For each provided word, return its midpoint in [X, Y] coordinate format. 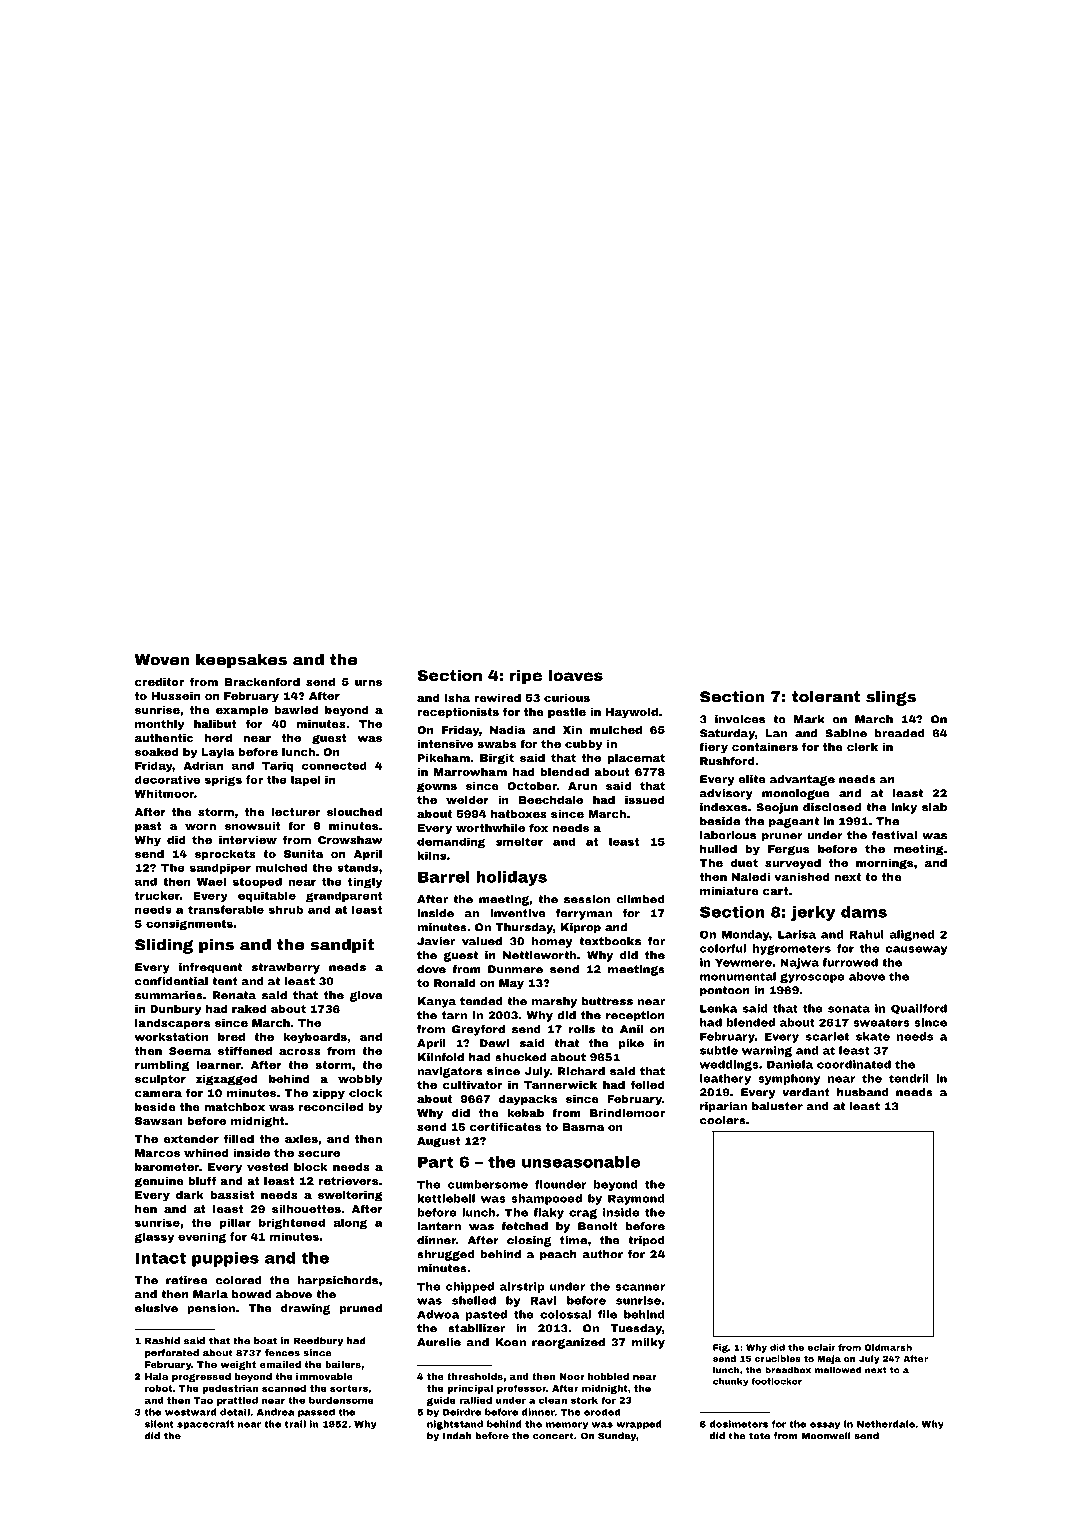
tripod [646, 1241]
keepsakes [241, 661]
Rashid [162, 1341]
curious [567, 698]
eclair [821, 1347]
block [310, 1166]
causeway [916, 950]
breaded [900, 733]
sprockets [225, 854]
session [587, 899]
